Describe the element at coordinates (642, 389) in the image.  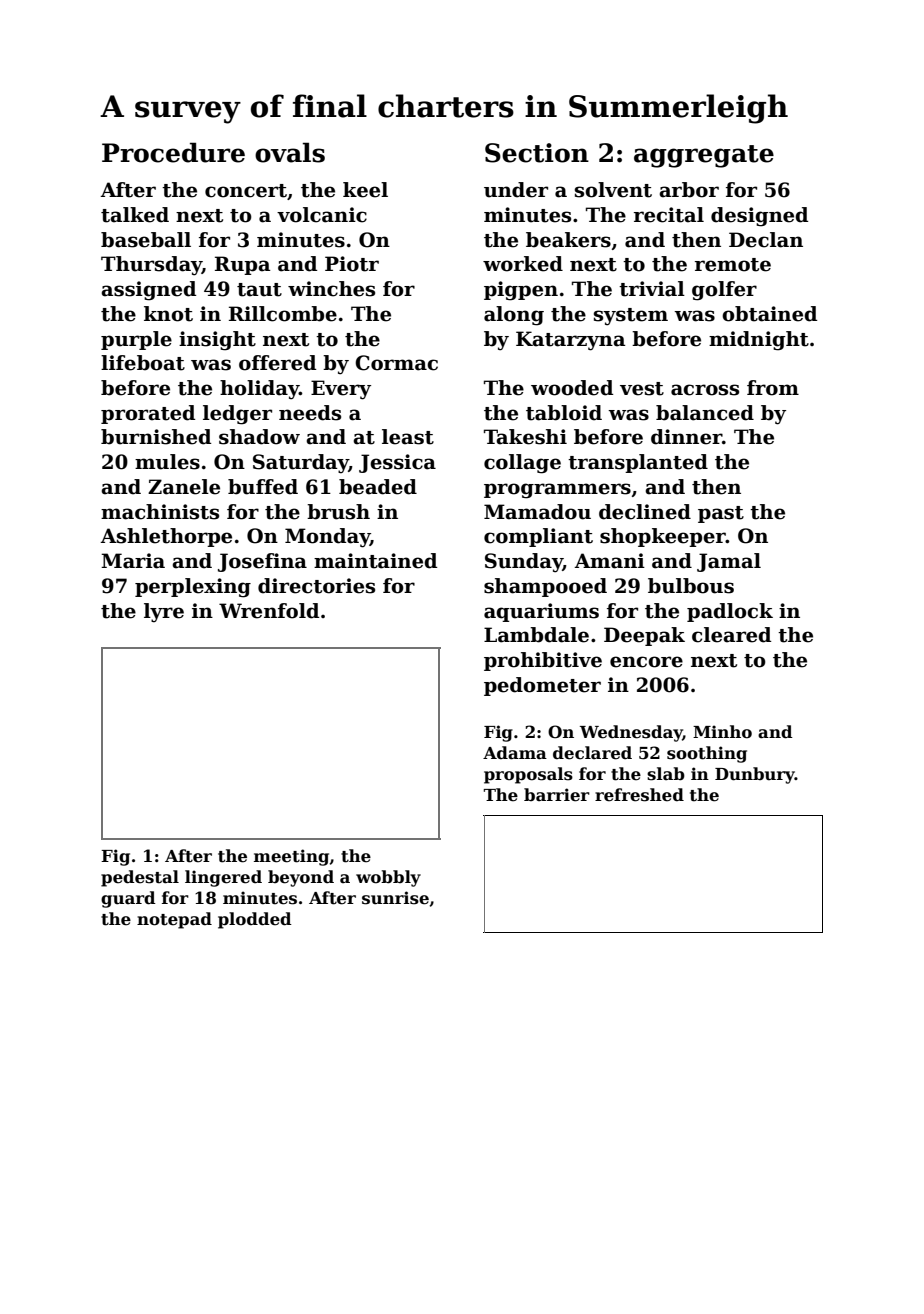
I see `vest` at that location.
